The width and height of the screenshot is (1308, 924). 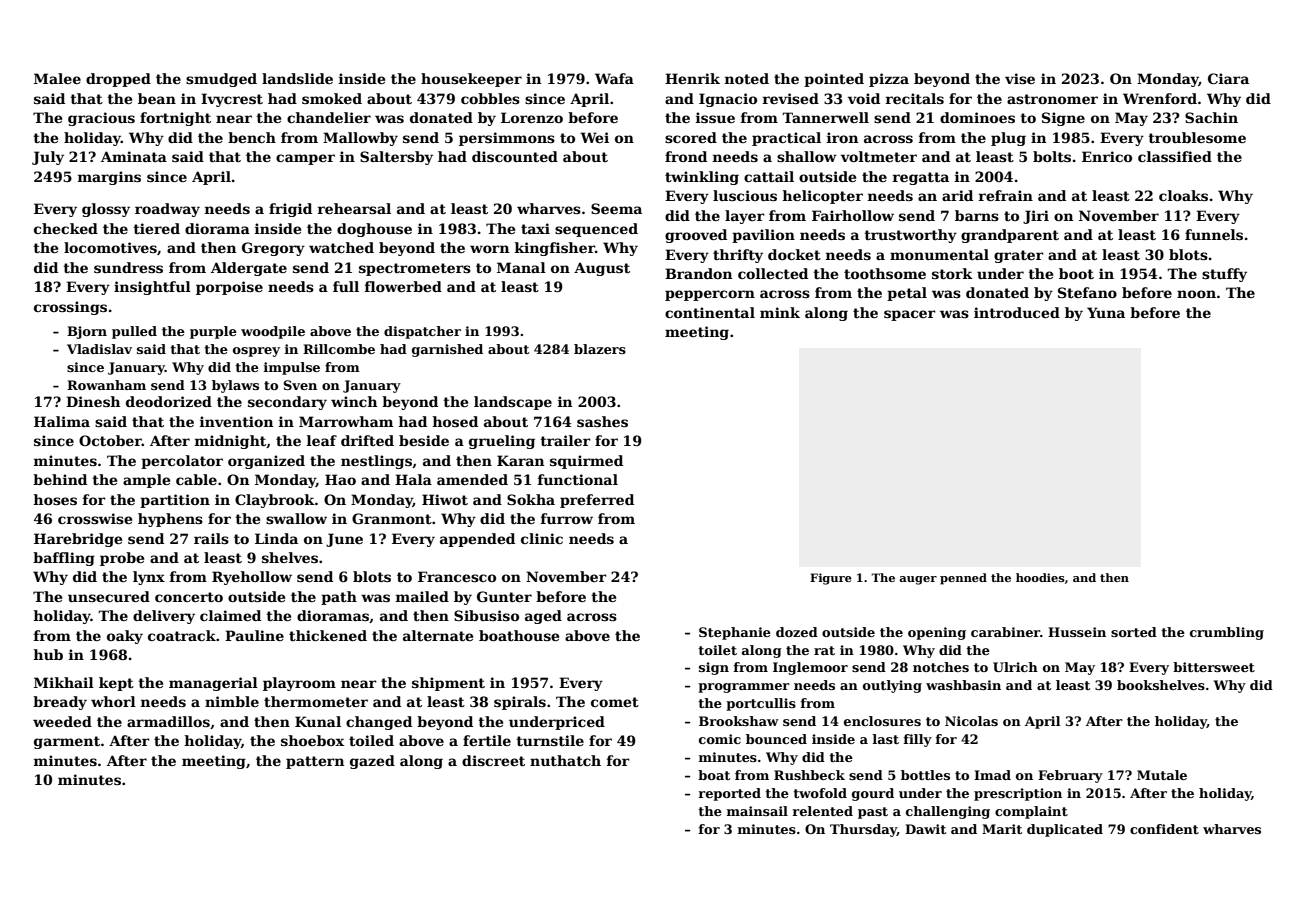 What do you see at coordinates (305, 159) in the screenshot?
I see `camper` at bounding box center [305, 159].
